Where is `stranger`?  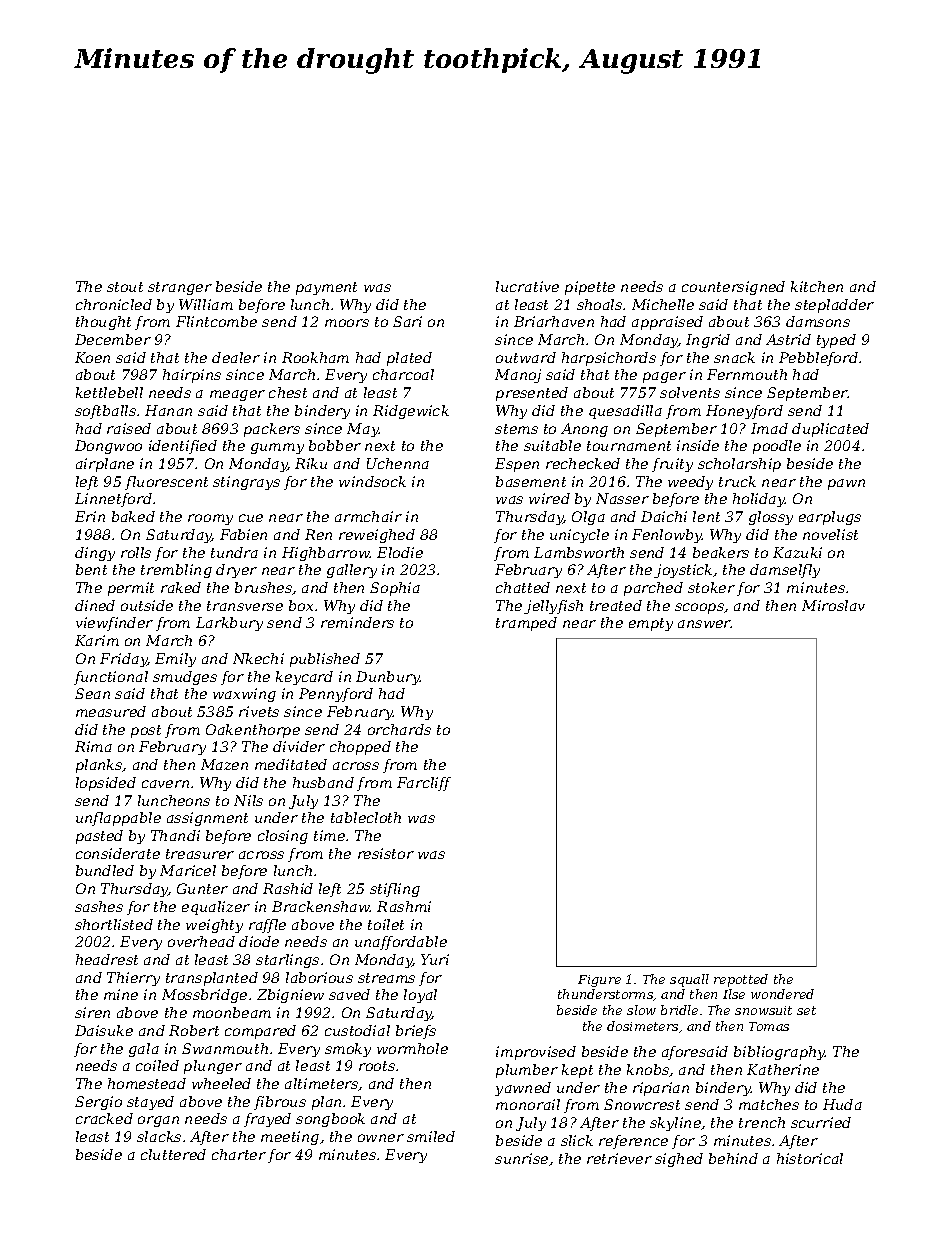
stranger is located at coordinates (180, 288).
